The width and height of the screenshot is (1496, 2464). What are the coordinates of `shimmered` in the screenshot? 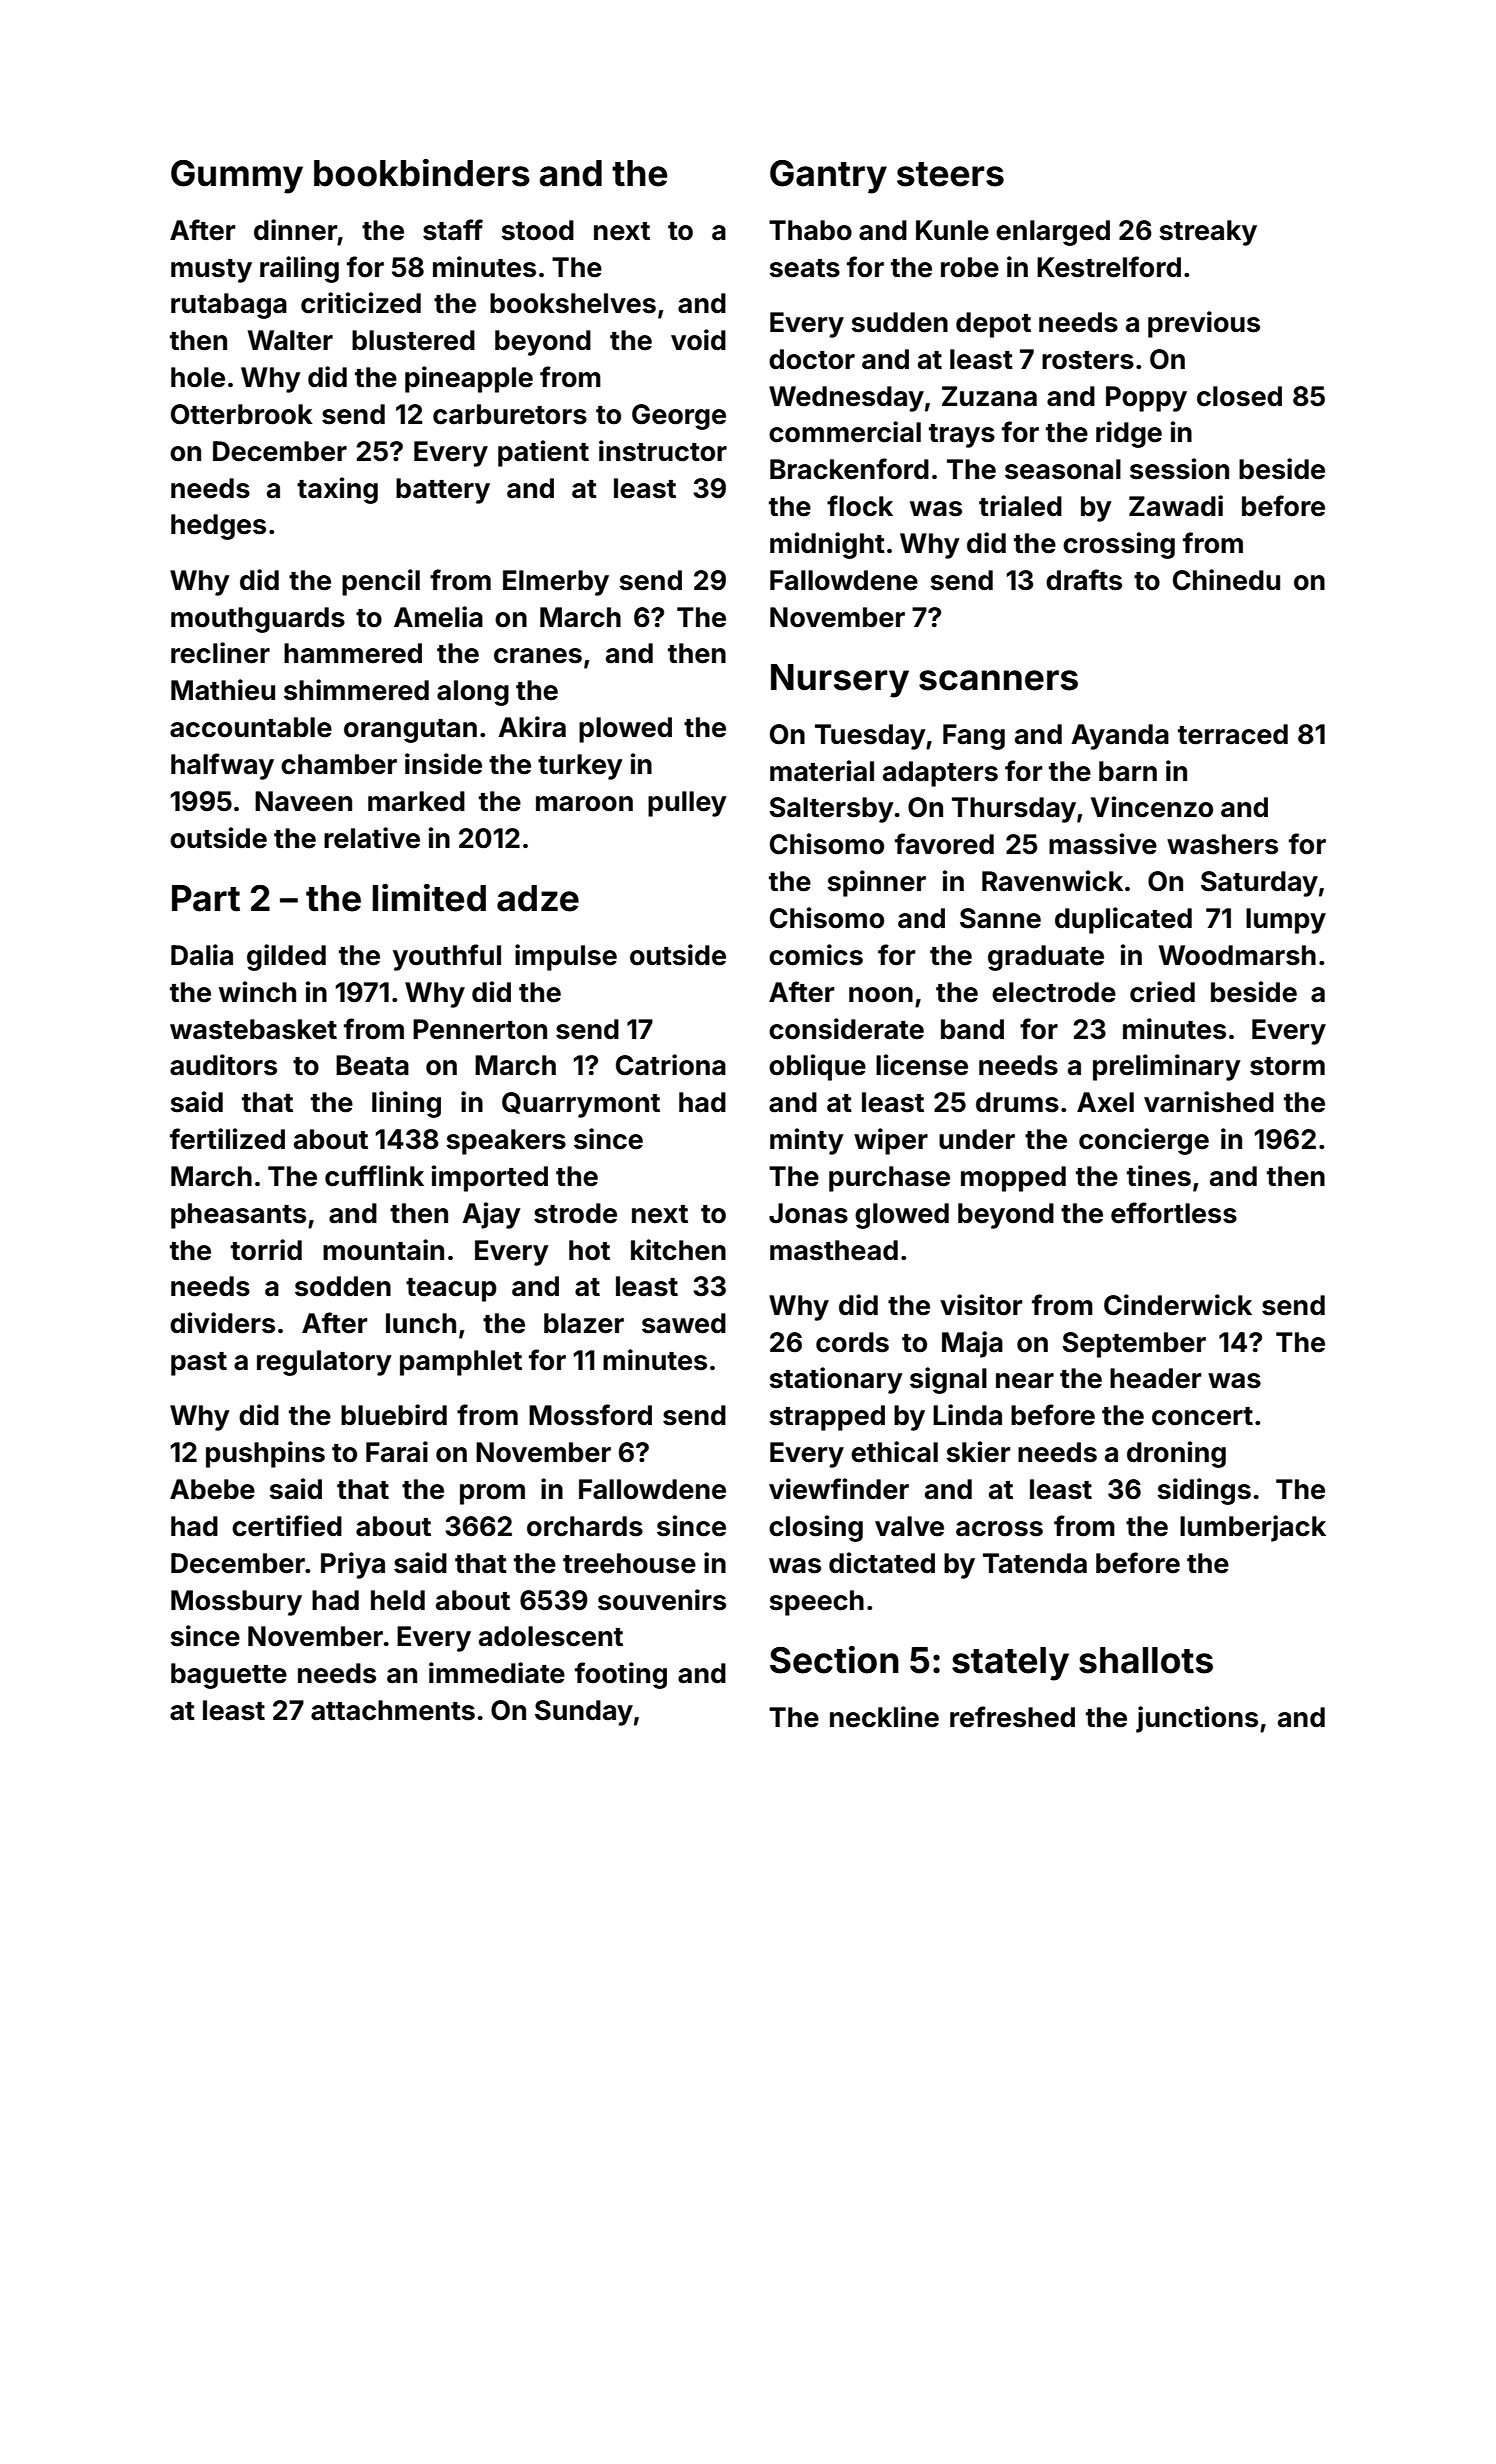 It's located at (356, 690).
